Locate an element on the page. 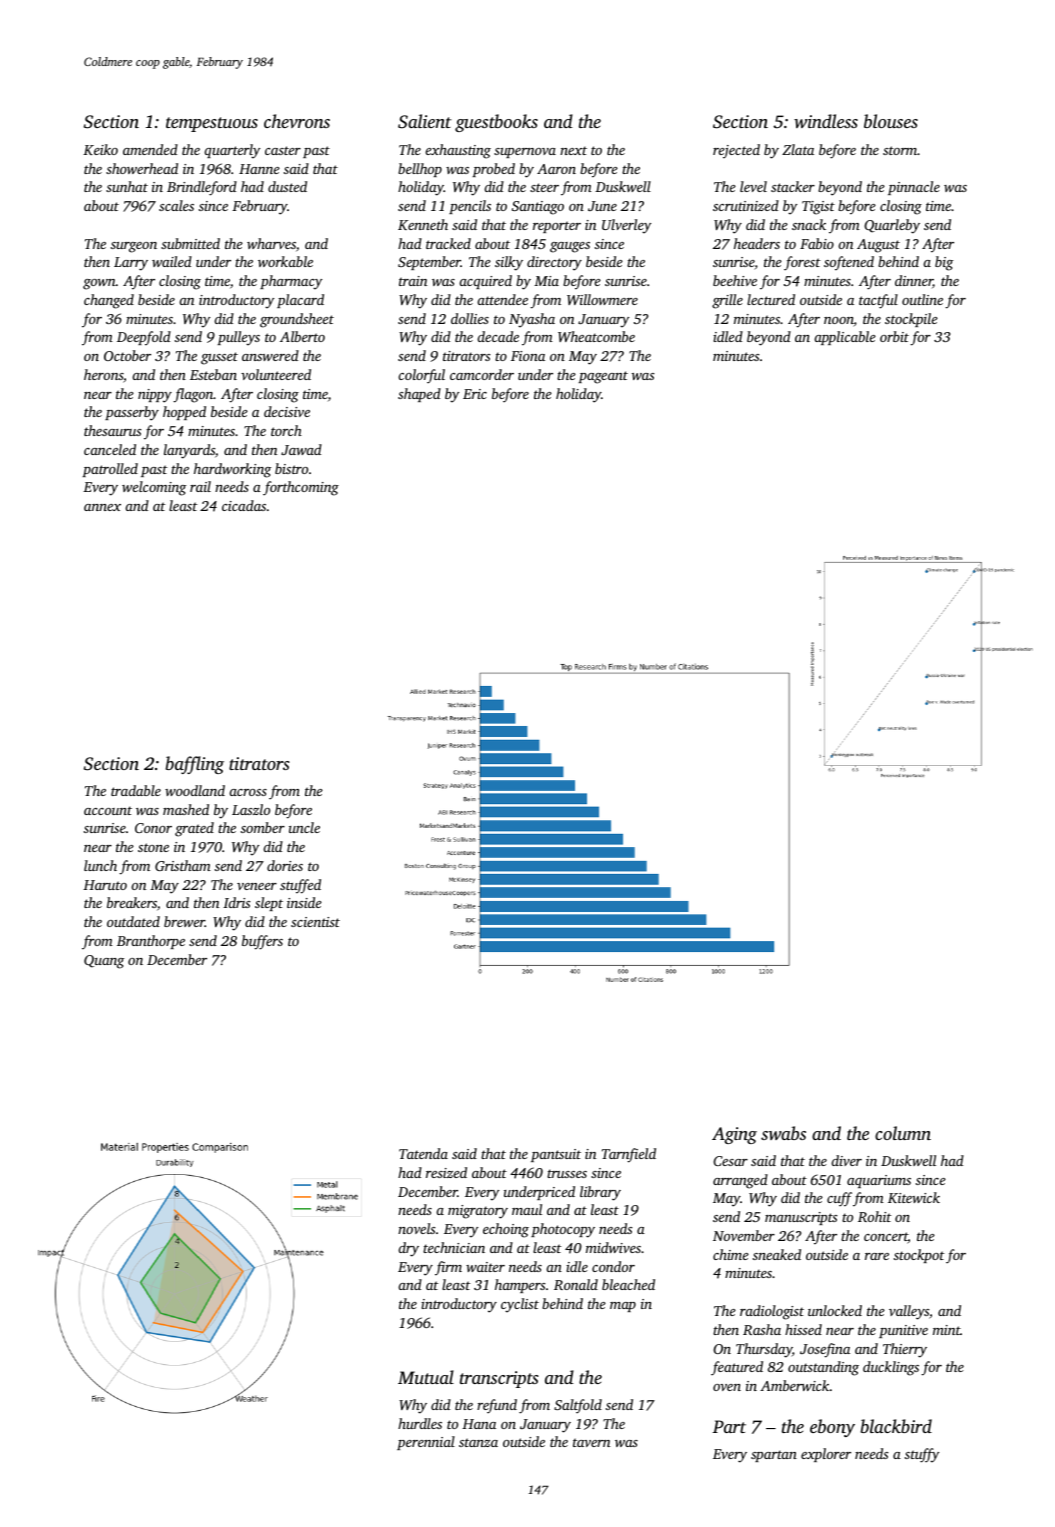  hurdles is located at coordinates (420, 1423).
